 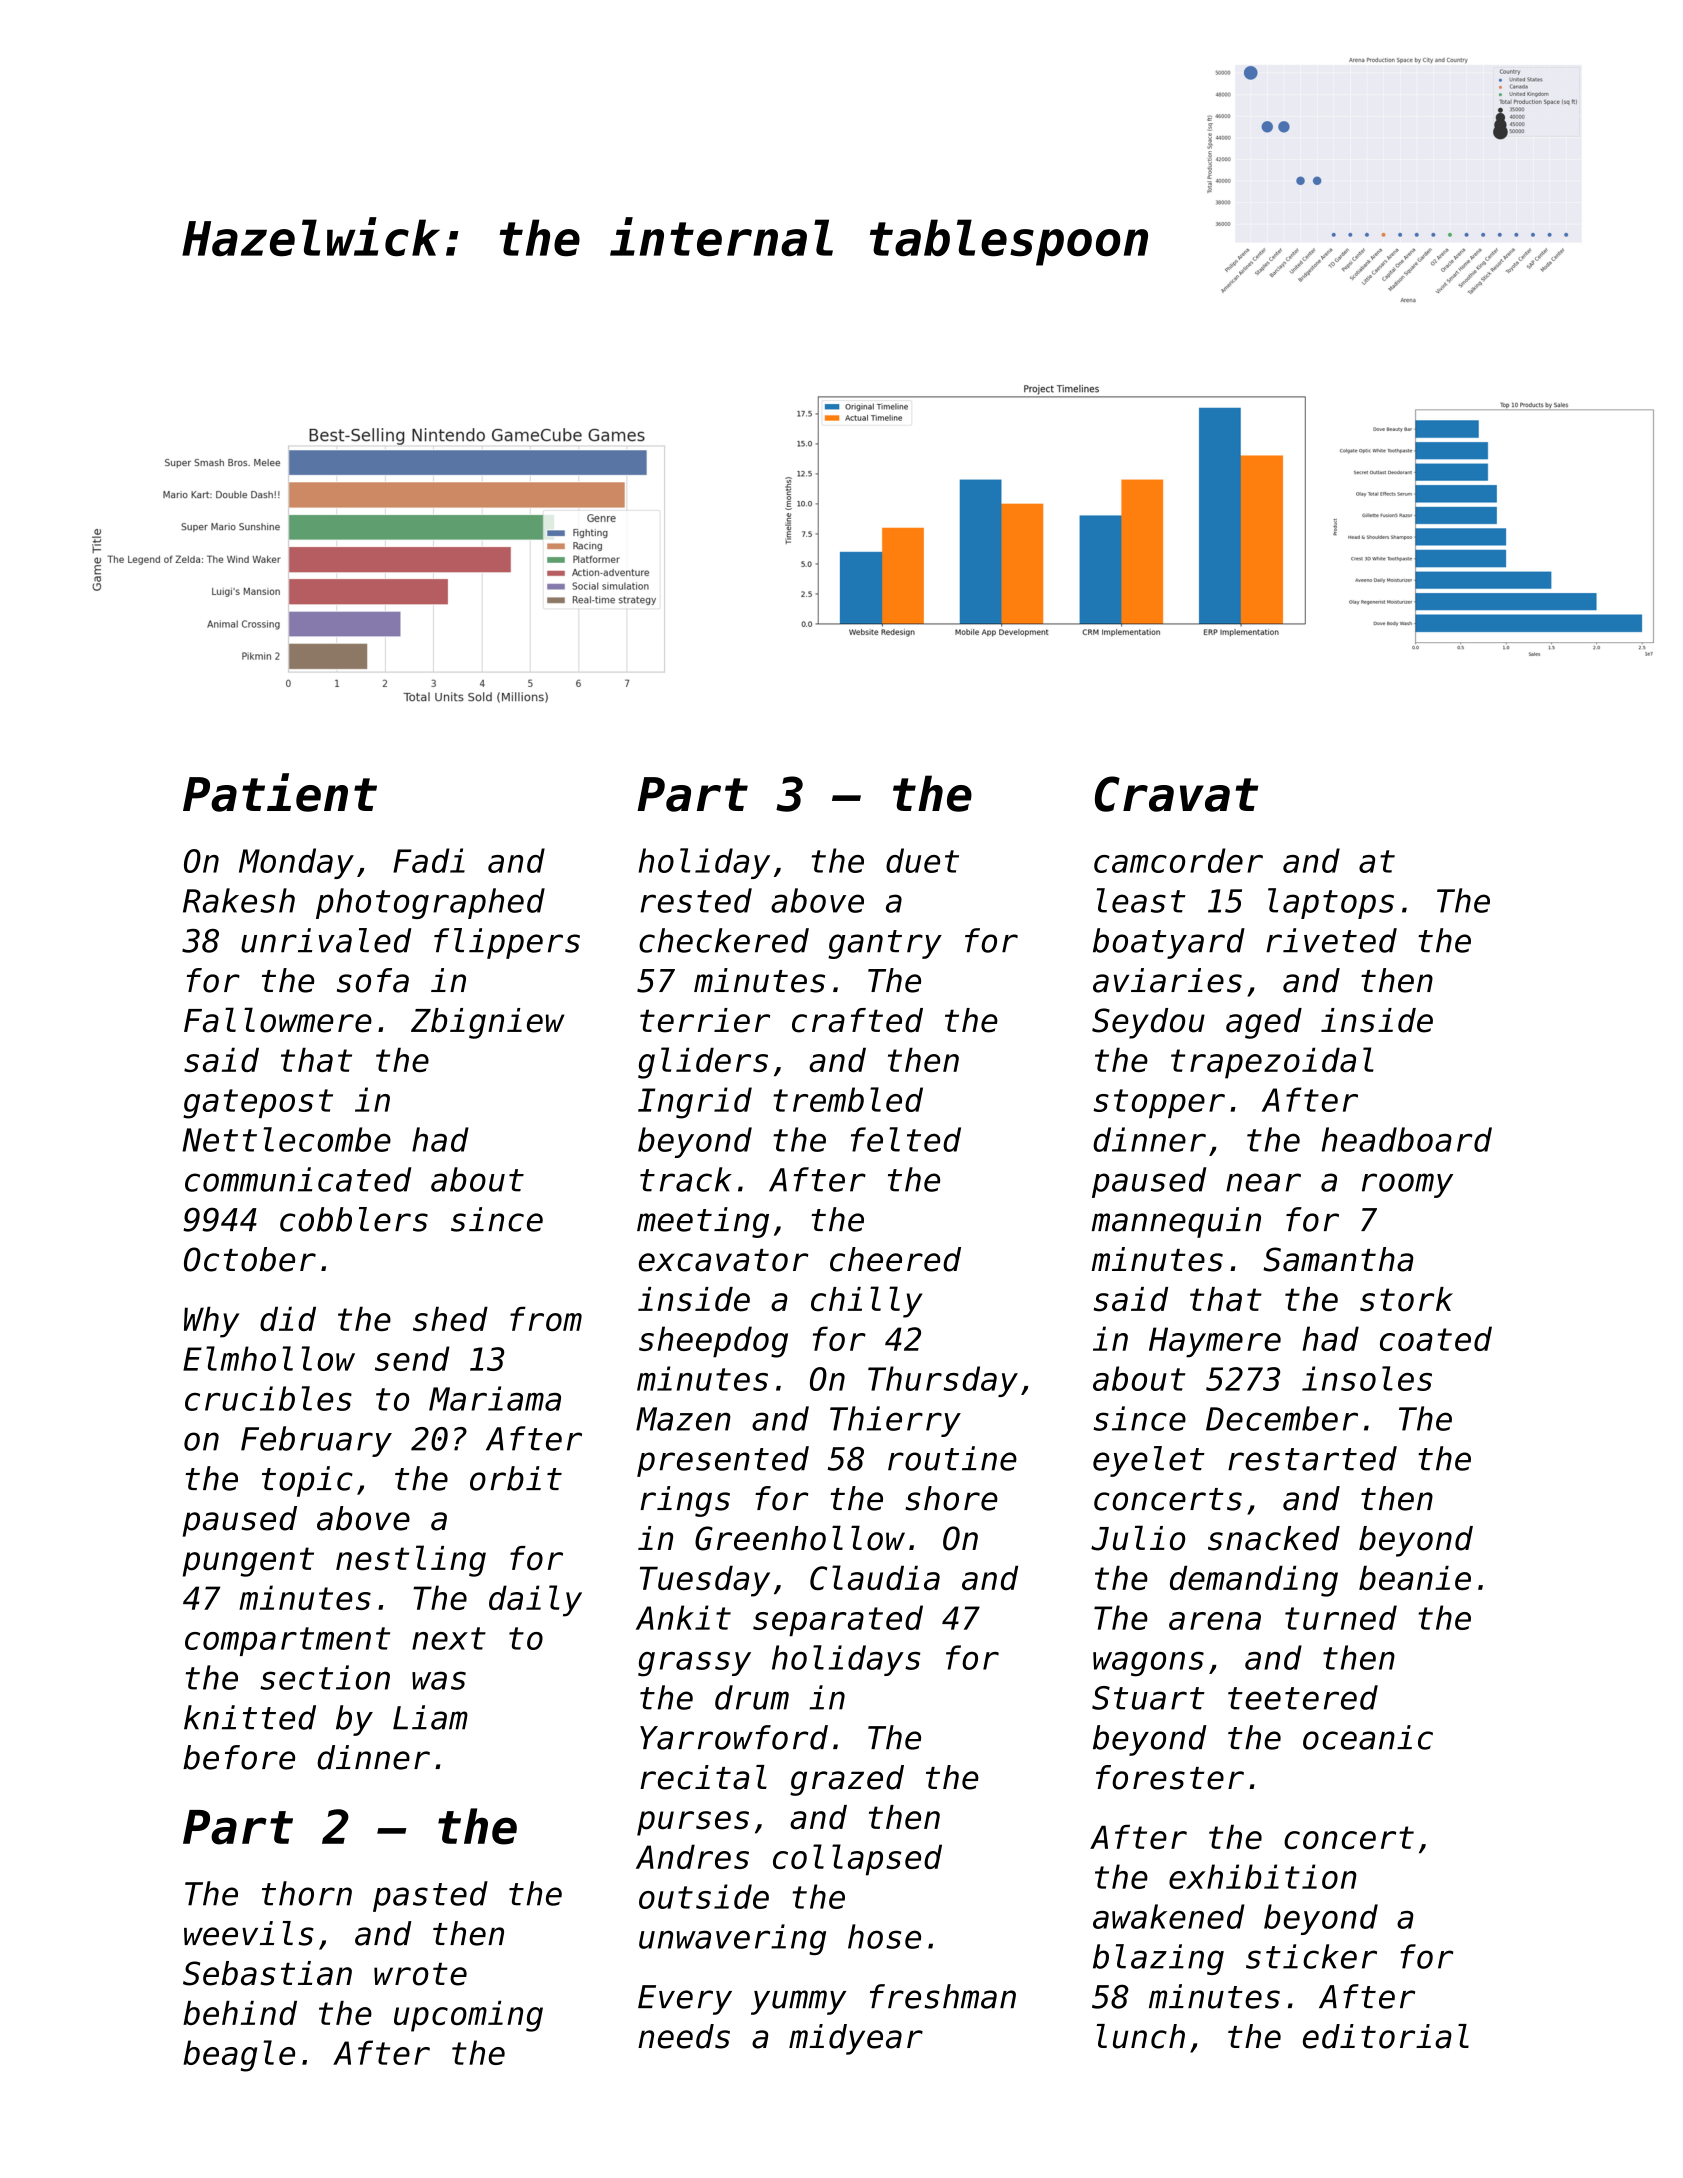 I want to click on forester, so click(x=1170, y=1777).
